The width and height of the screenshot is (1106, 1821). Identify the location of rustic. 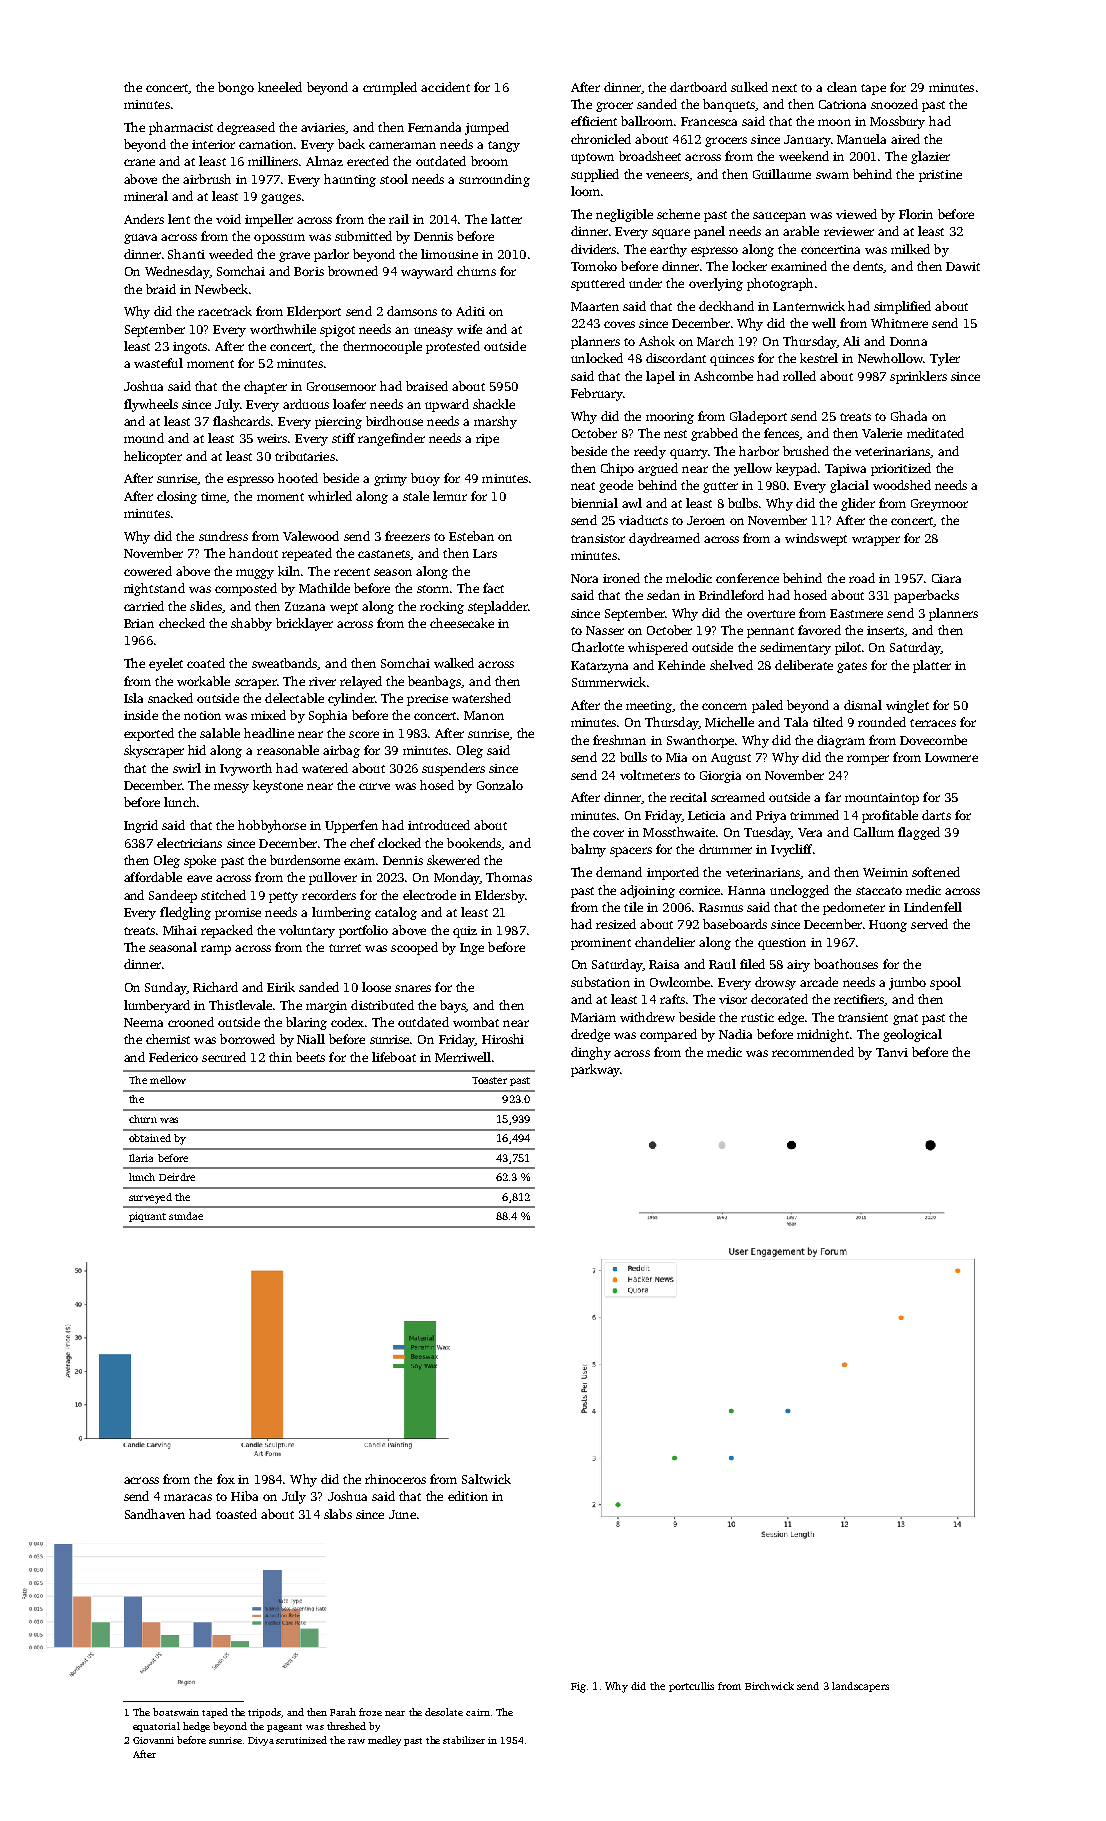
(757, 1017).
